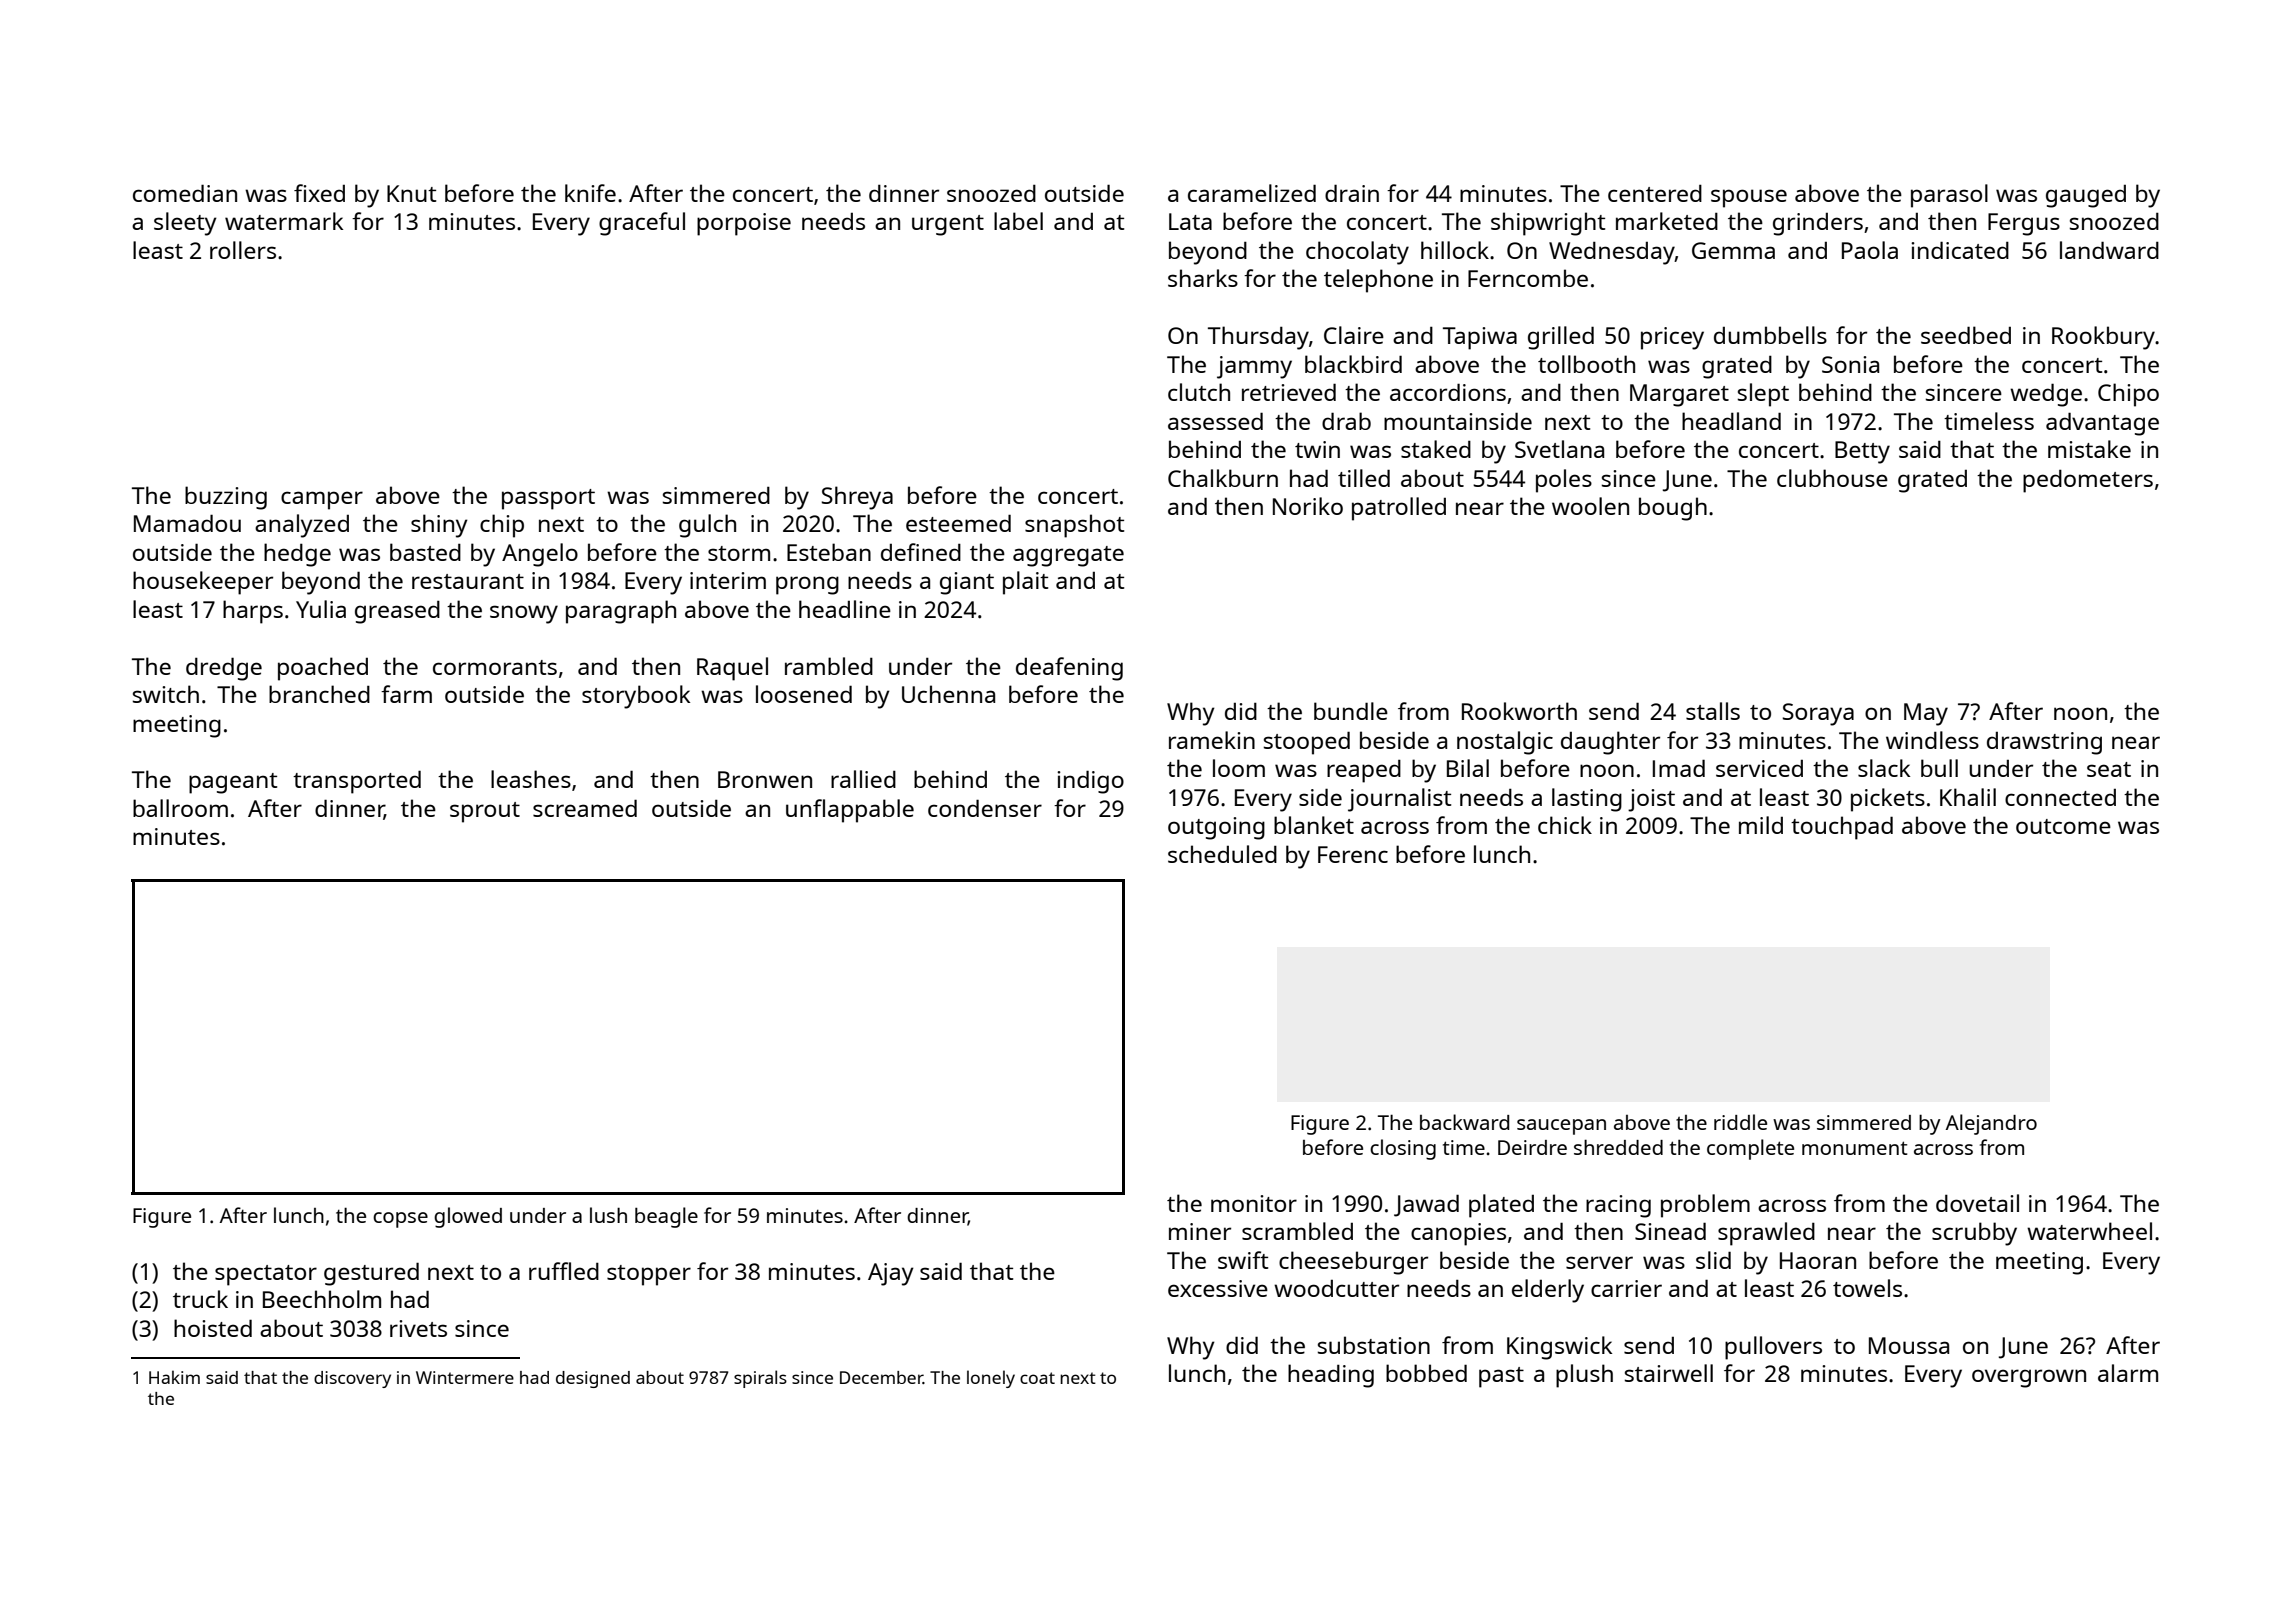 This document has width=2292, height=1620. Describe the element at coordinates (1331, 1376) in the document. I see `heading` at that location.
